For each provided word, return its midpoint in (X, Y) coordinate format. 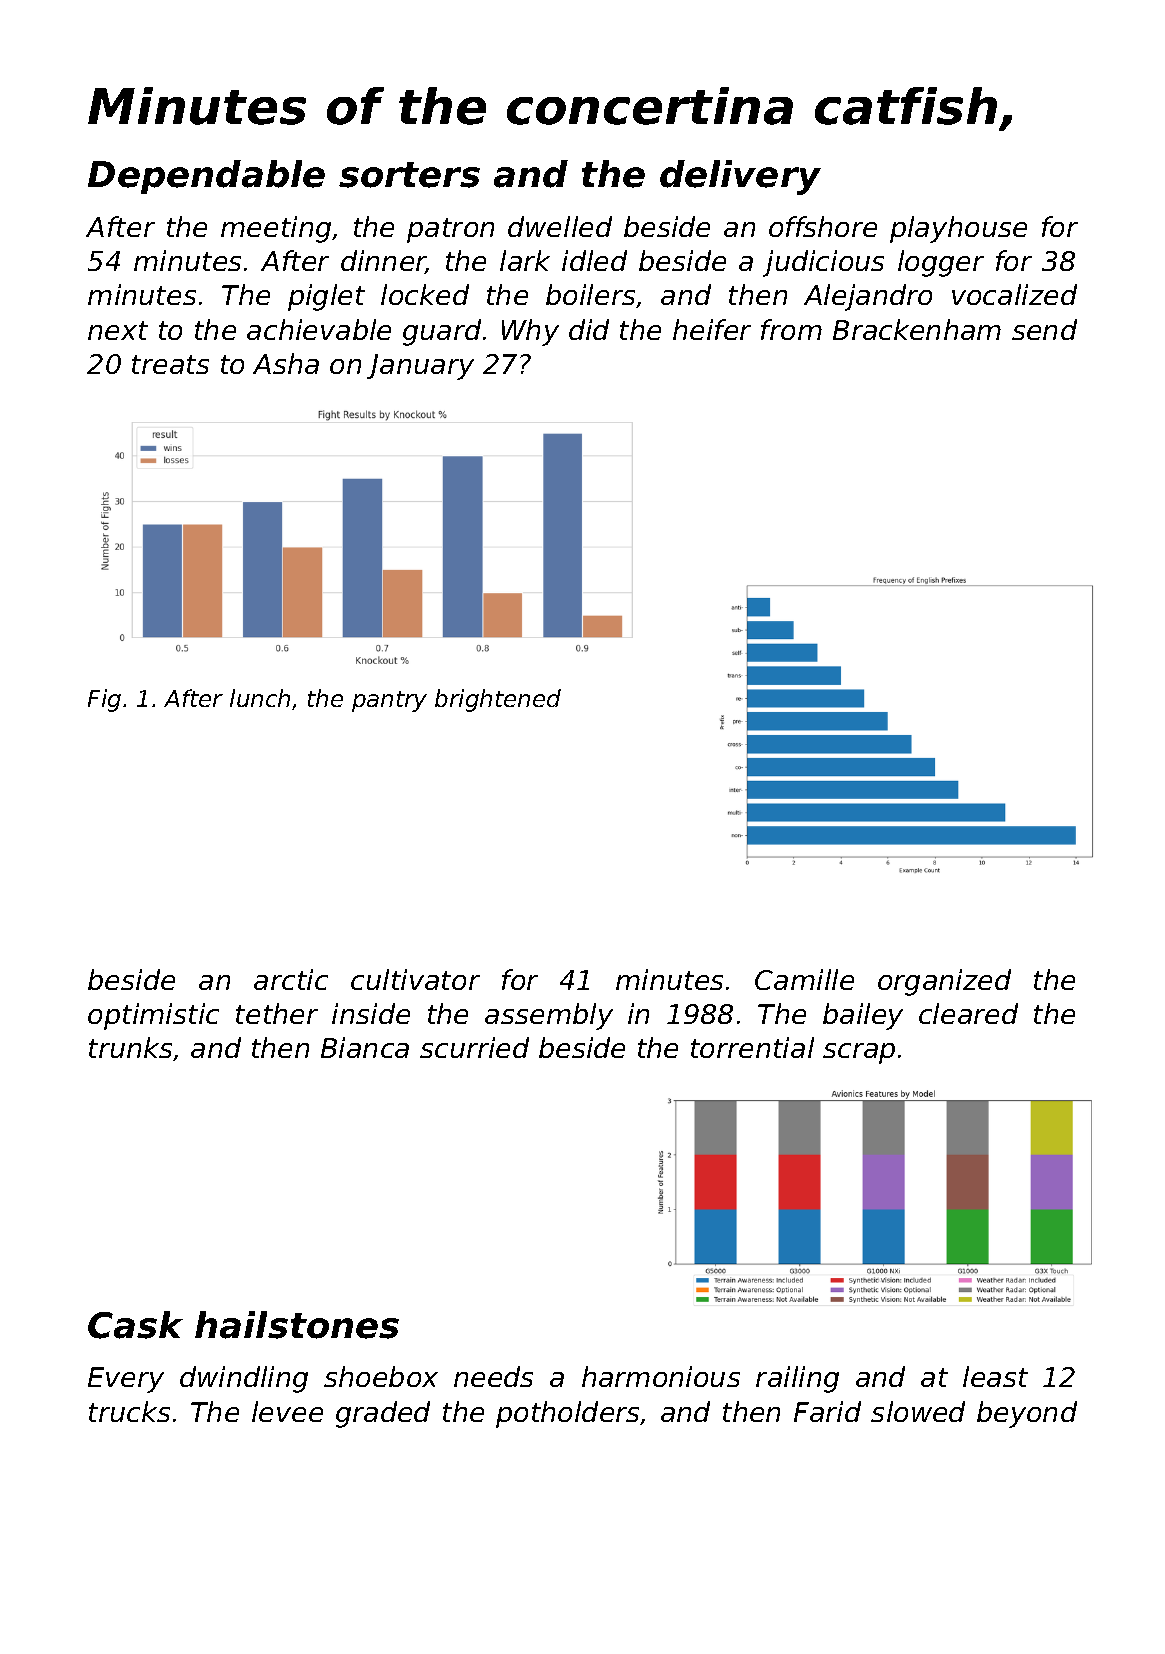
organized (944, 982)
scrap (859, 1053)
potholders (568, 1414)
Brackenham (917, 329)
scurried (474, 1047)
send (1044, 329)
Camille (804, 979)
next (118, 330)
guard (442, 332)
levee (287, 1411)
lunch (260, 698)
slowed (918, 1411)
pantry (389, 701)
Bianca (365, 1047)
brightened (498, 700)
